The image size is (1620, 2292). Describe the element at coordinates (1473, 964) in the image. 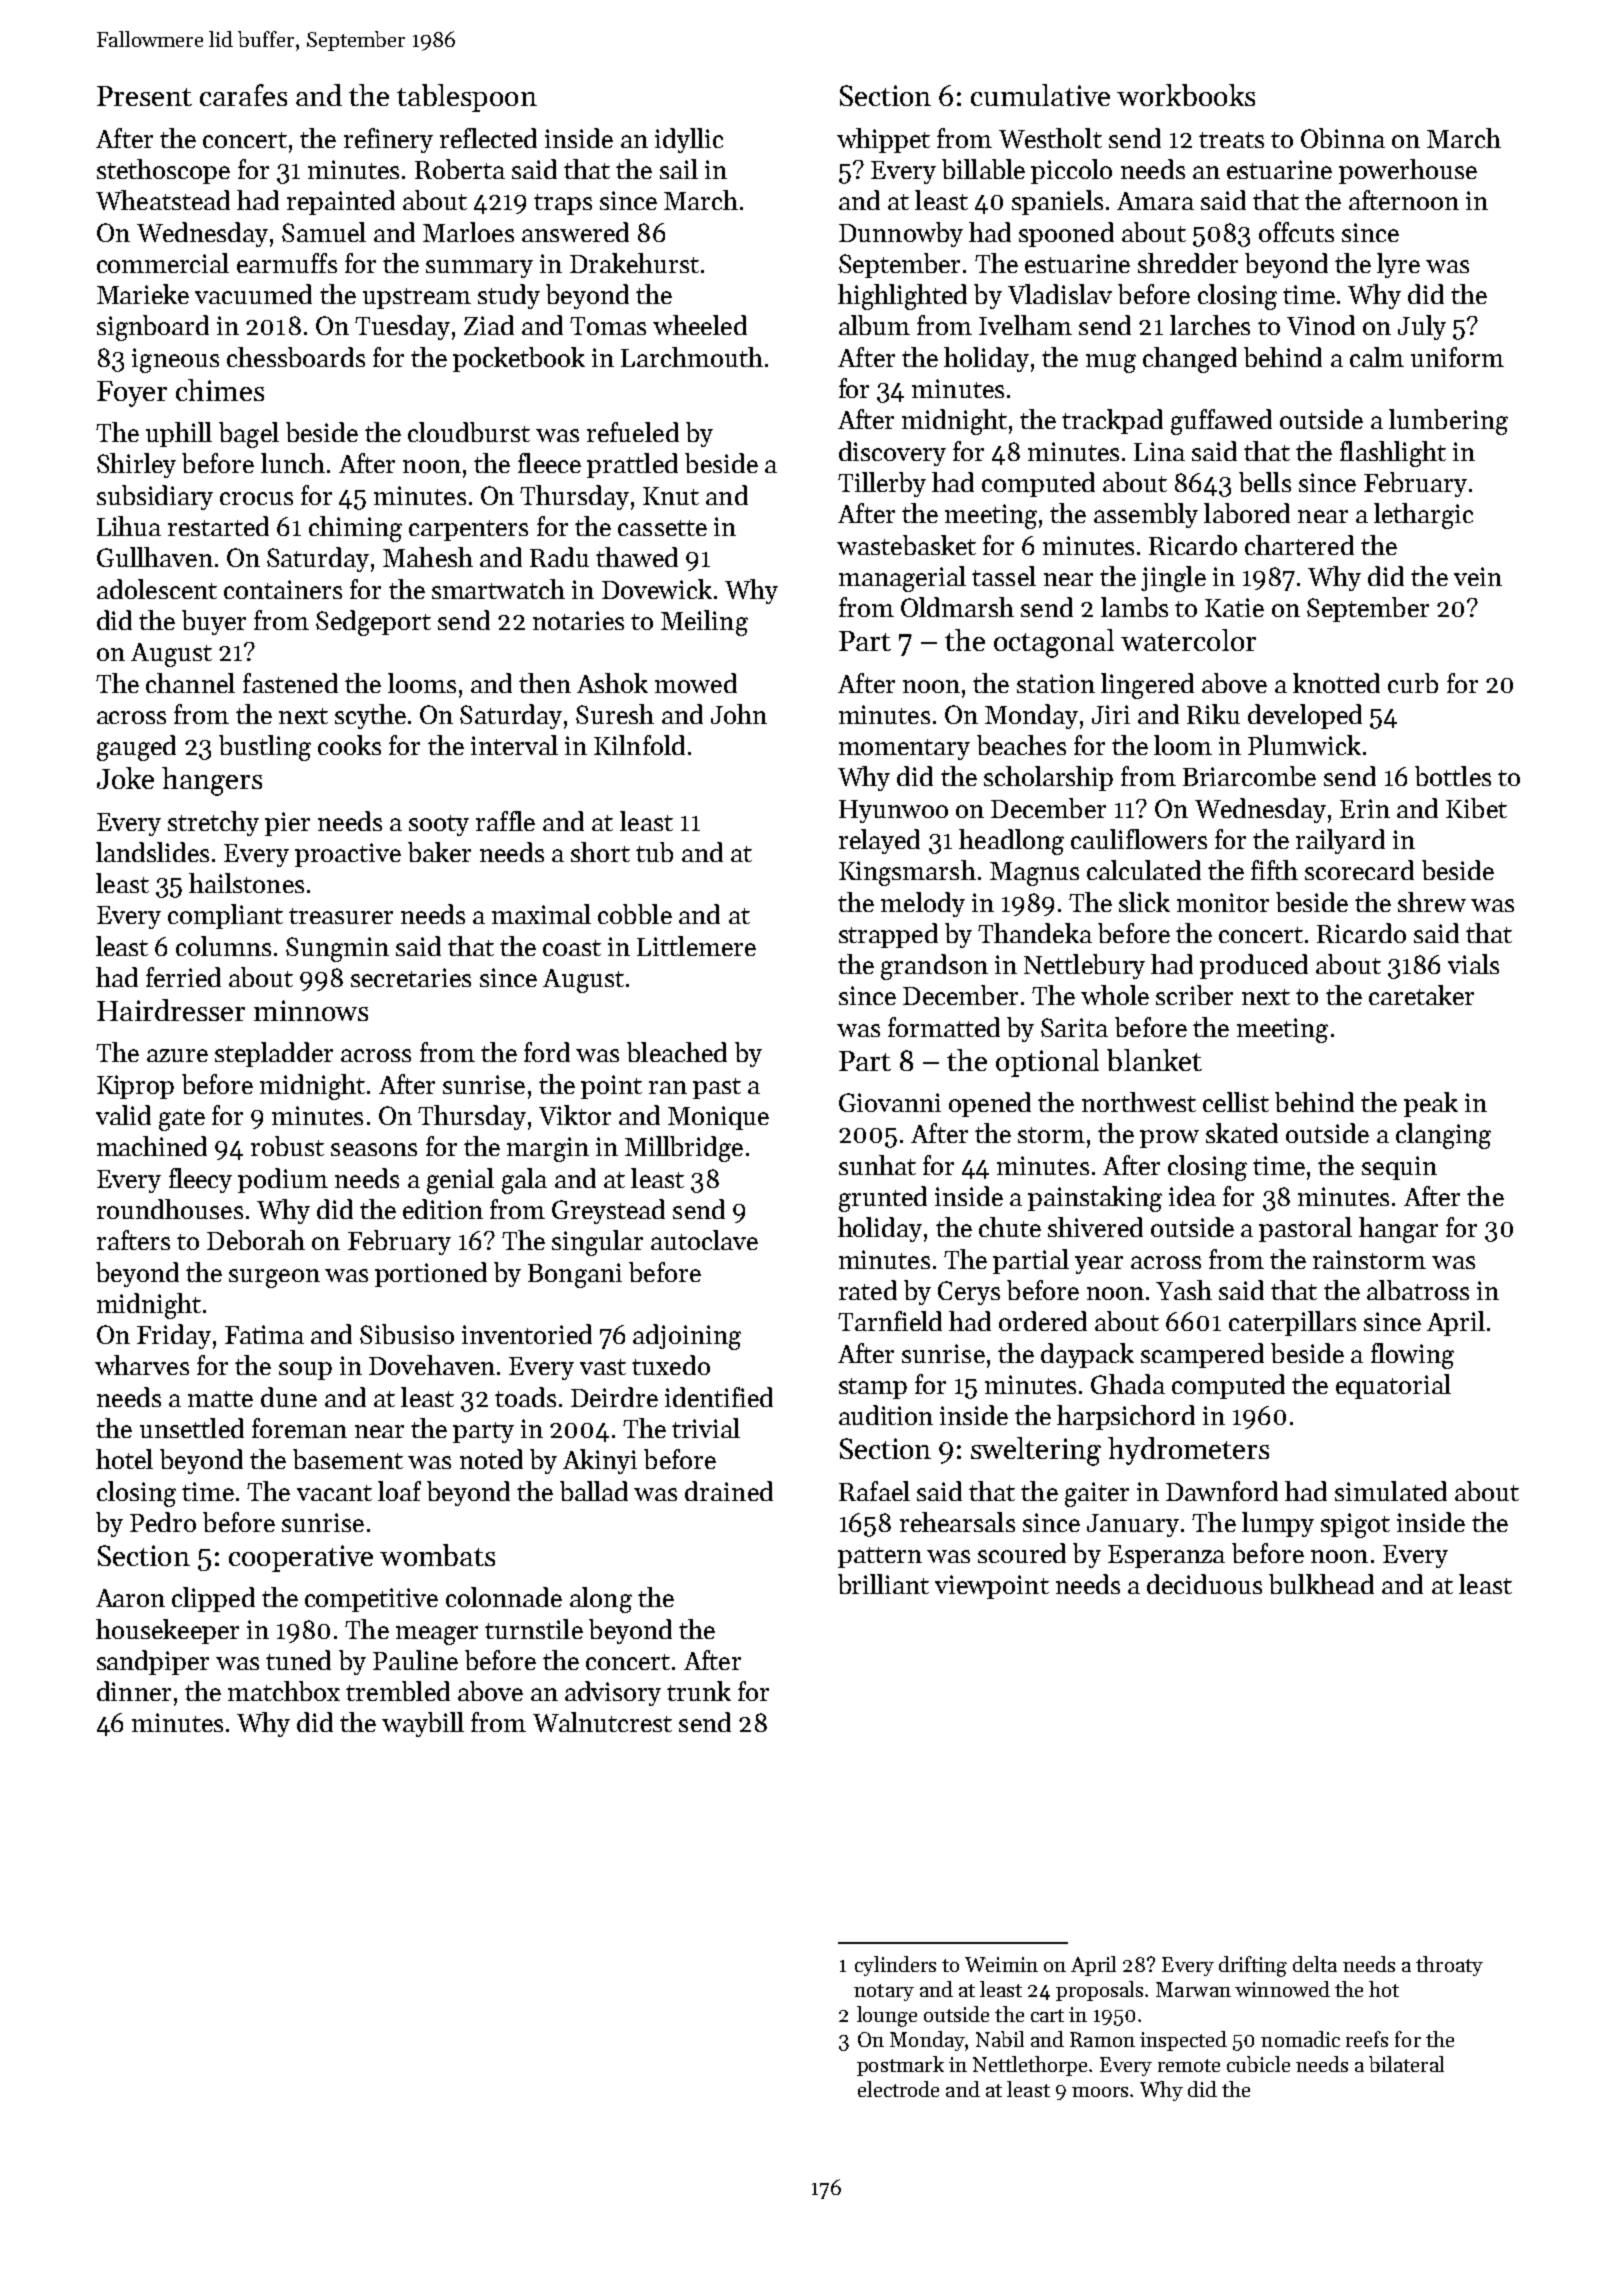

I see `vials` at that location.
